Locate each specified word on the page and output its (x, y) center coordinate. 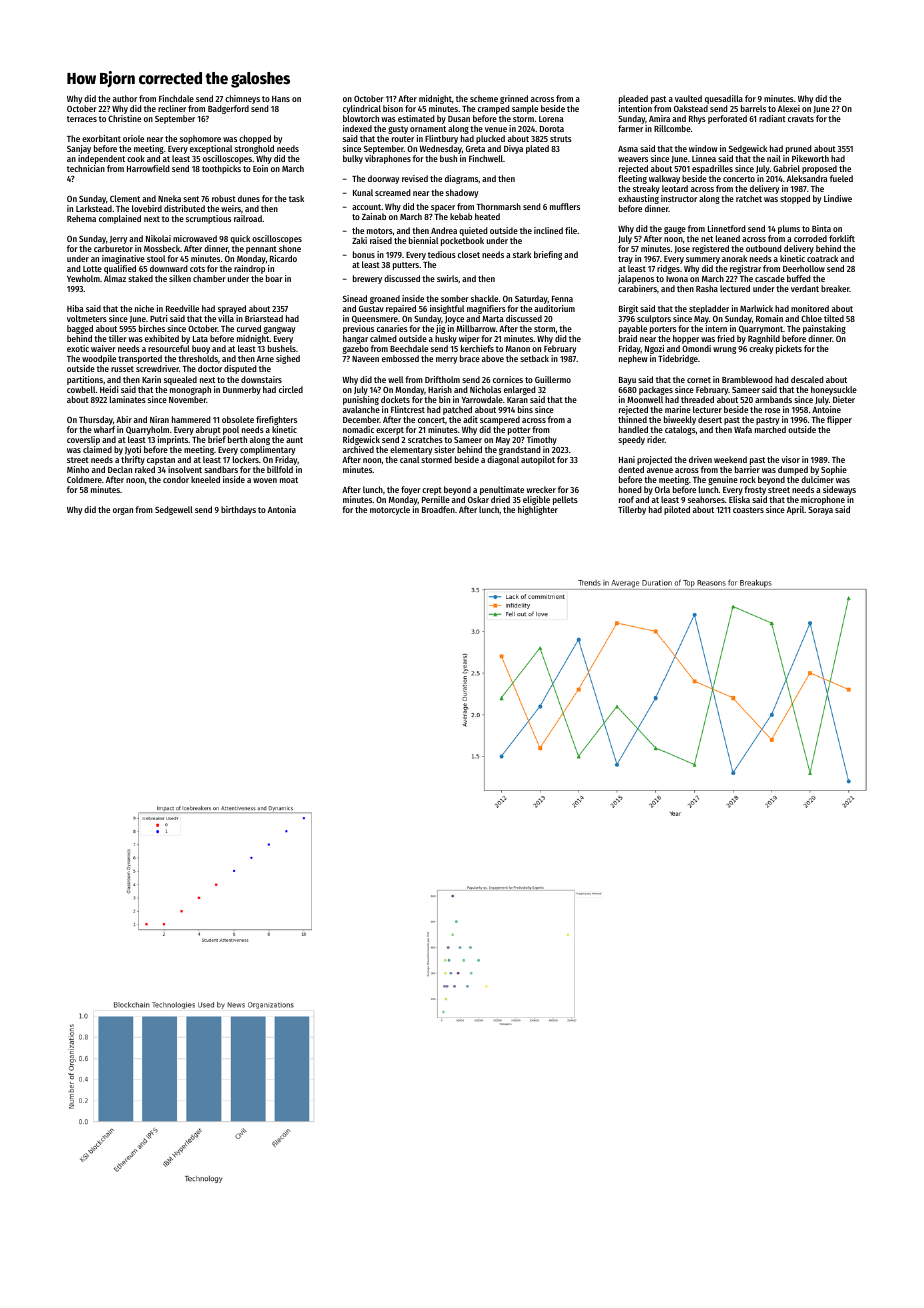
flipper (839, 420)
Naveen (365, 359)
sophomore (200, 139)
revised (415, 178)
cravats (801, 119)
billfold (280, 469)
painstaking (824, 329)
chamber (209, 278)
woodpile (99, 359)
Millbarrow (476, 328)
